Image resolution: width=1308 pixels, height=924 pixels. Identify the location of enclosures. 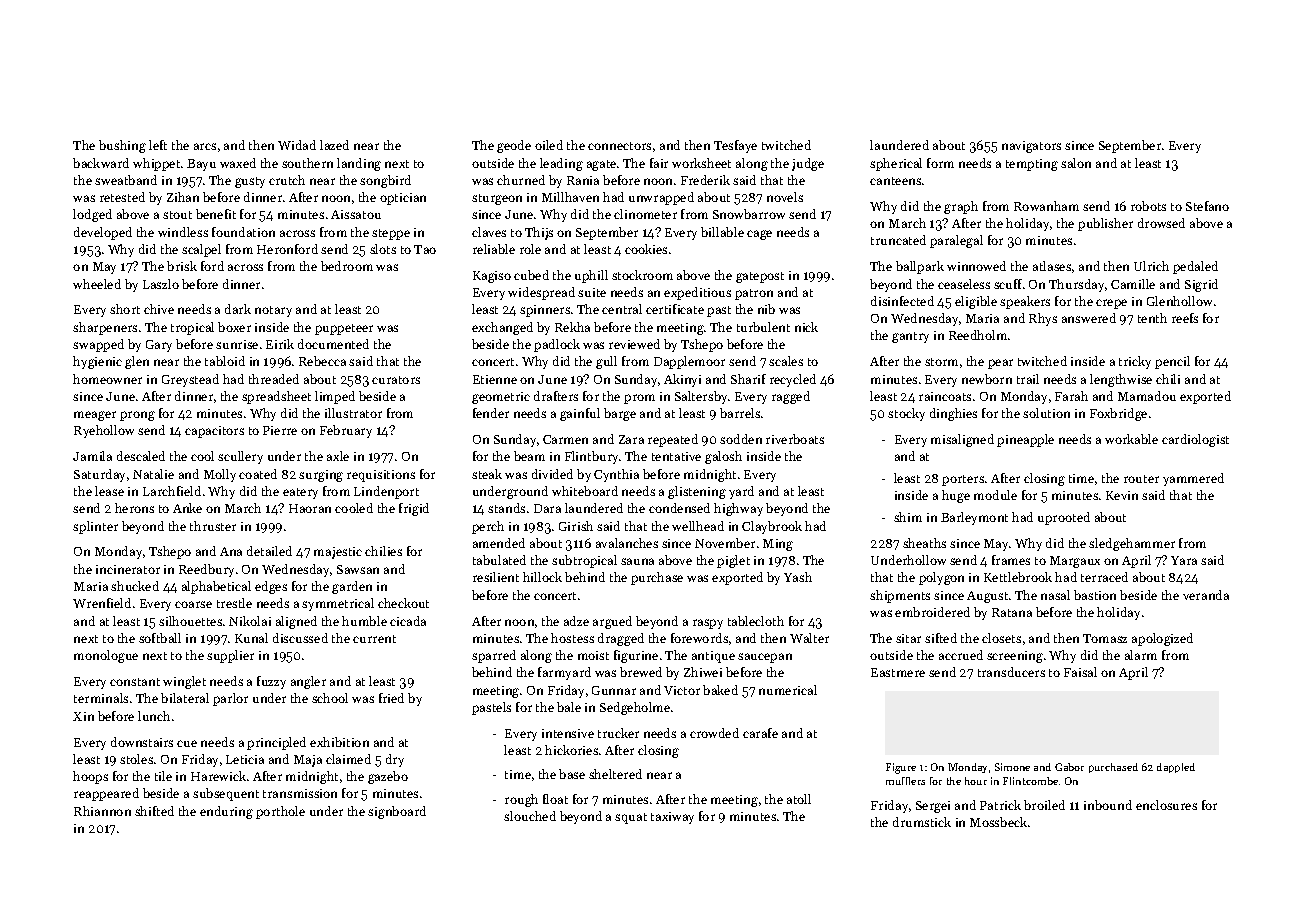
(1166, 805).
